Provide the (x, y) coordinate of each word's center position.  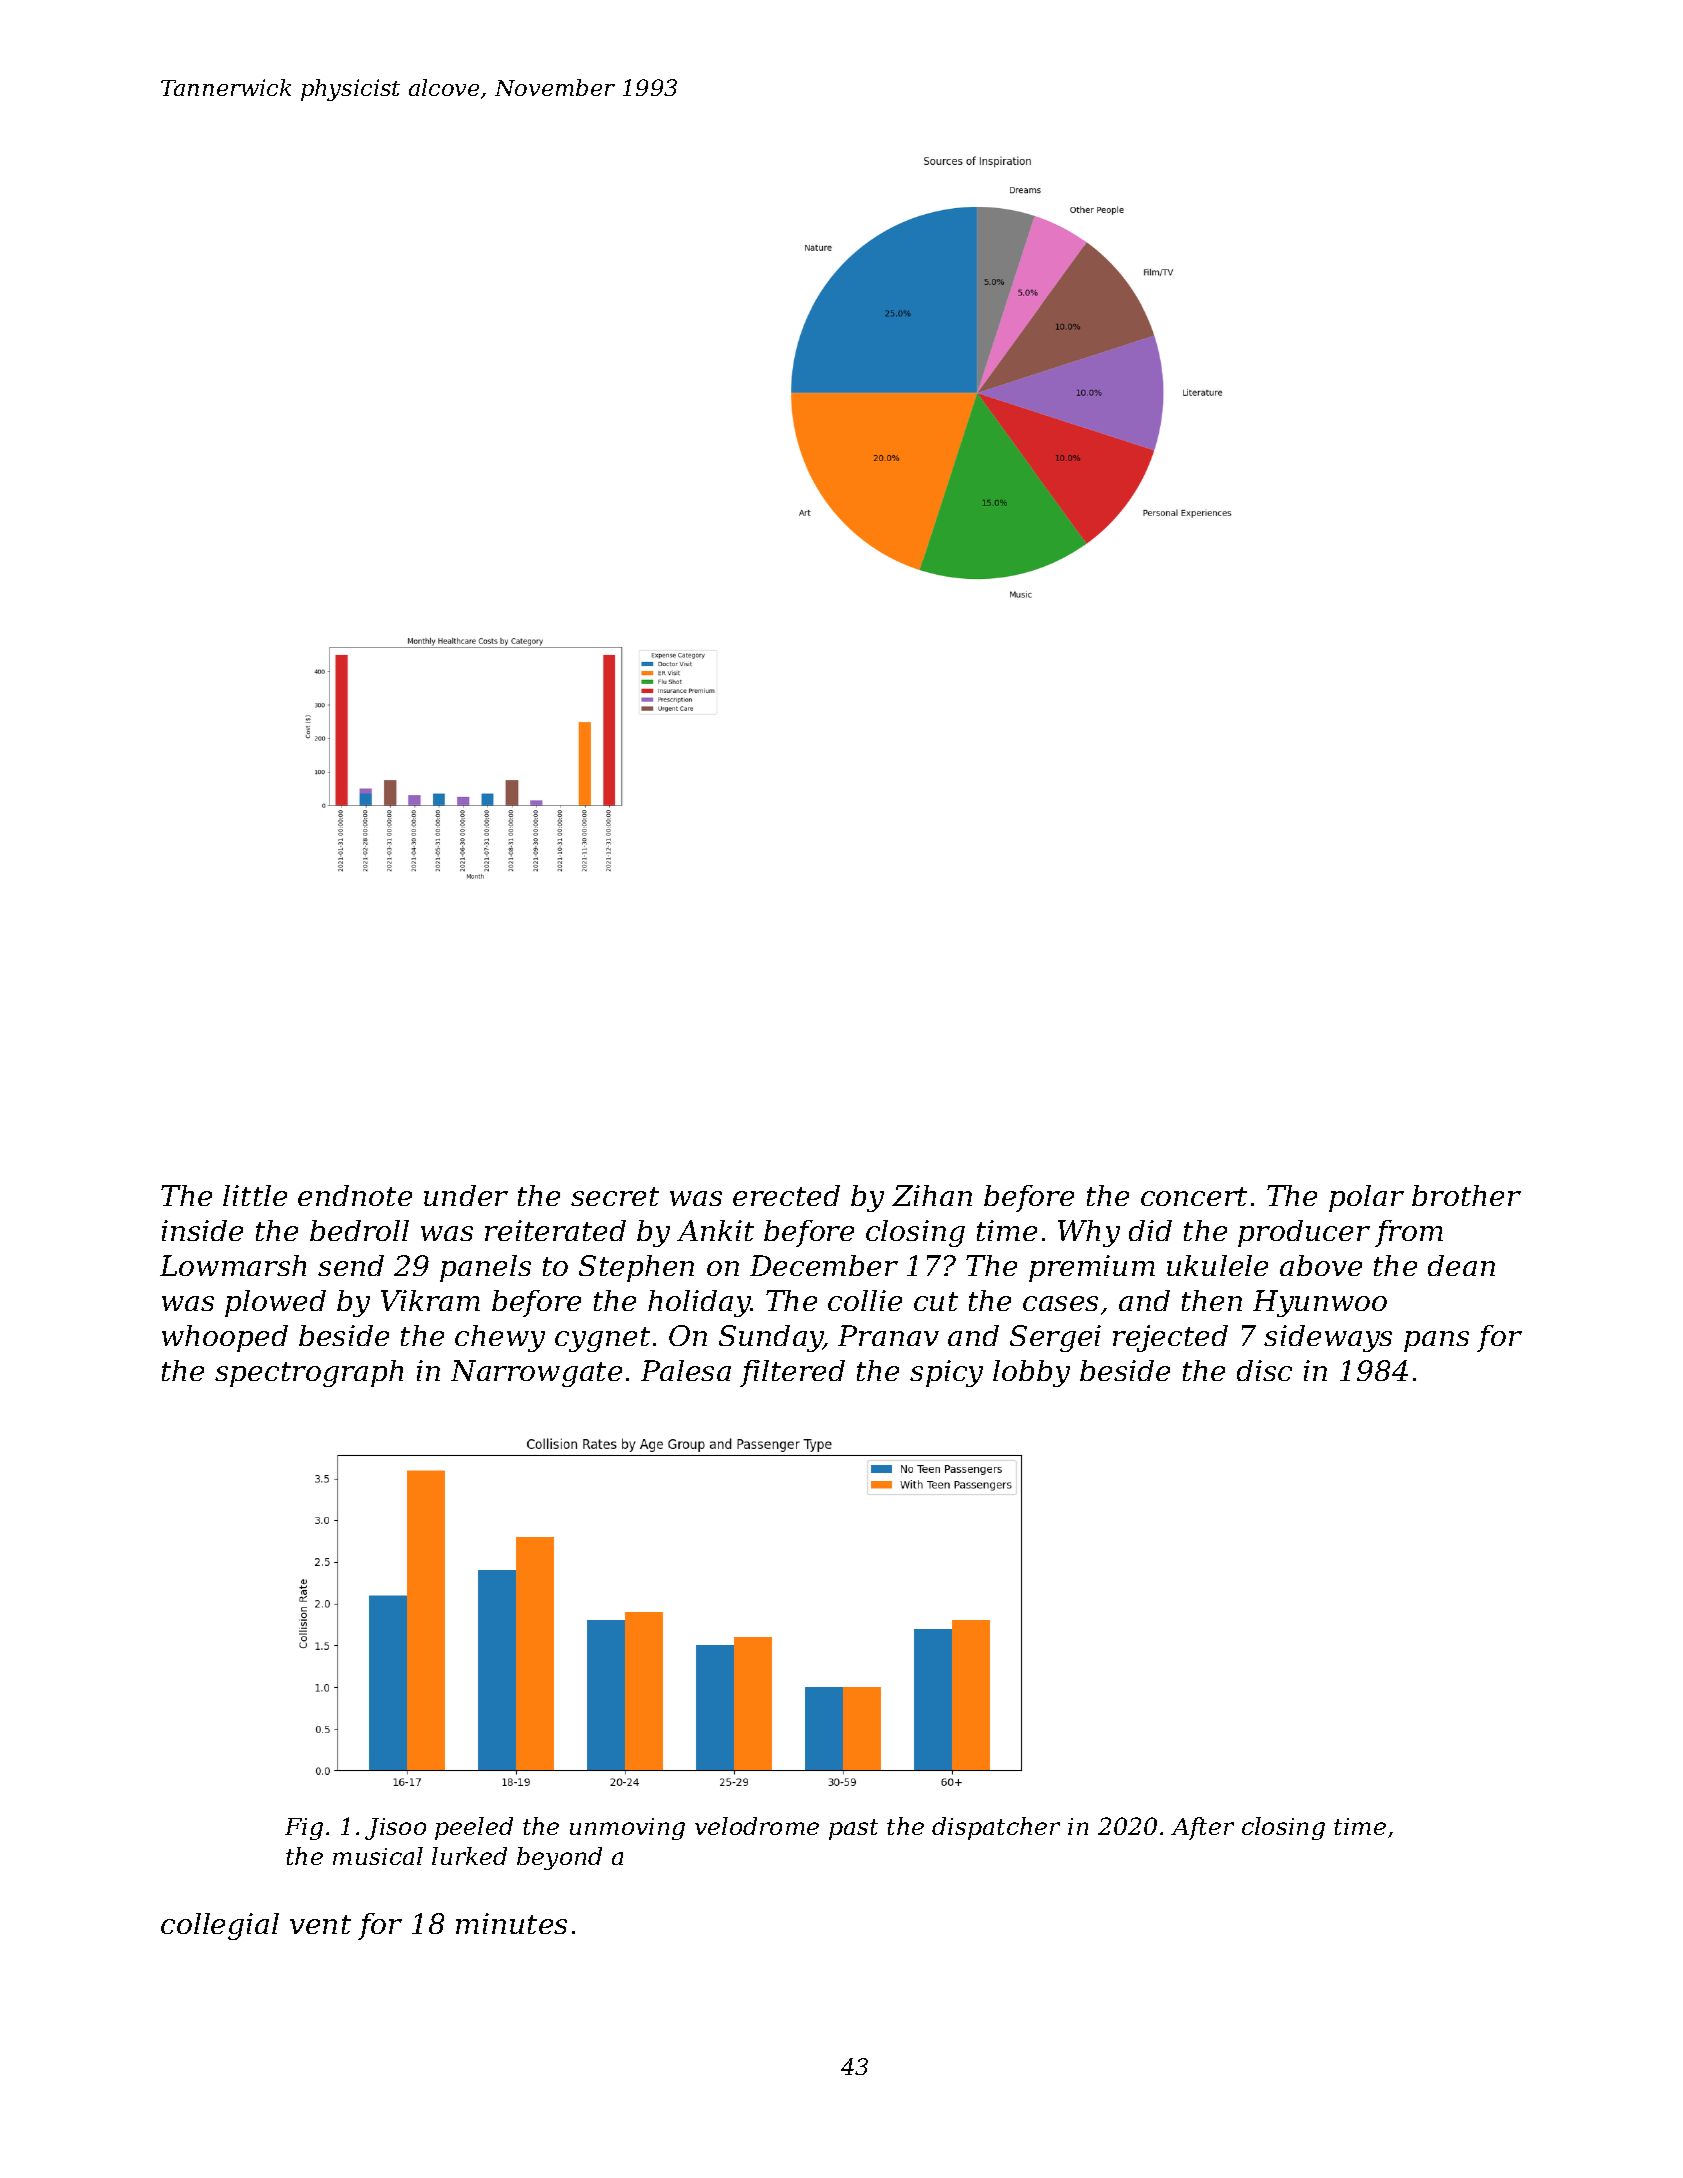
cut (936, 1301)
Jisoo (395, 1829)
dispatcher (996, 1828)
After (1202, 1828)
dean (1461, 1265)
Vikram (430, 1300)
